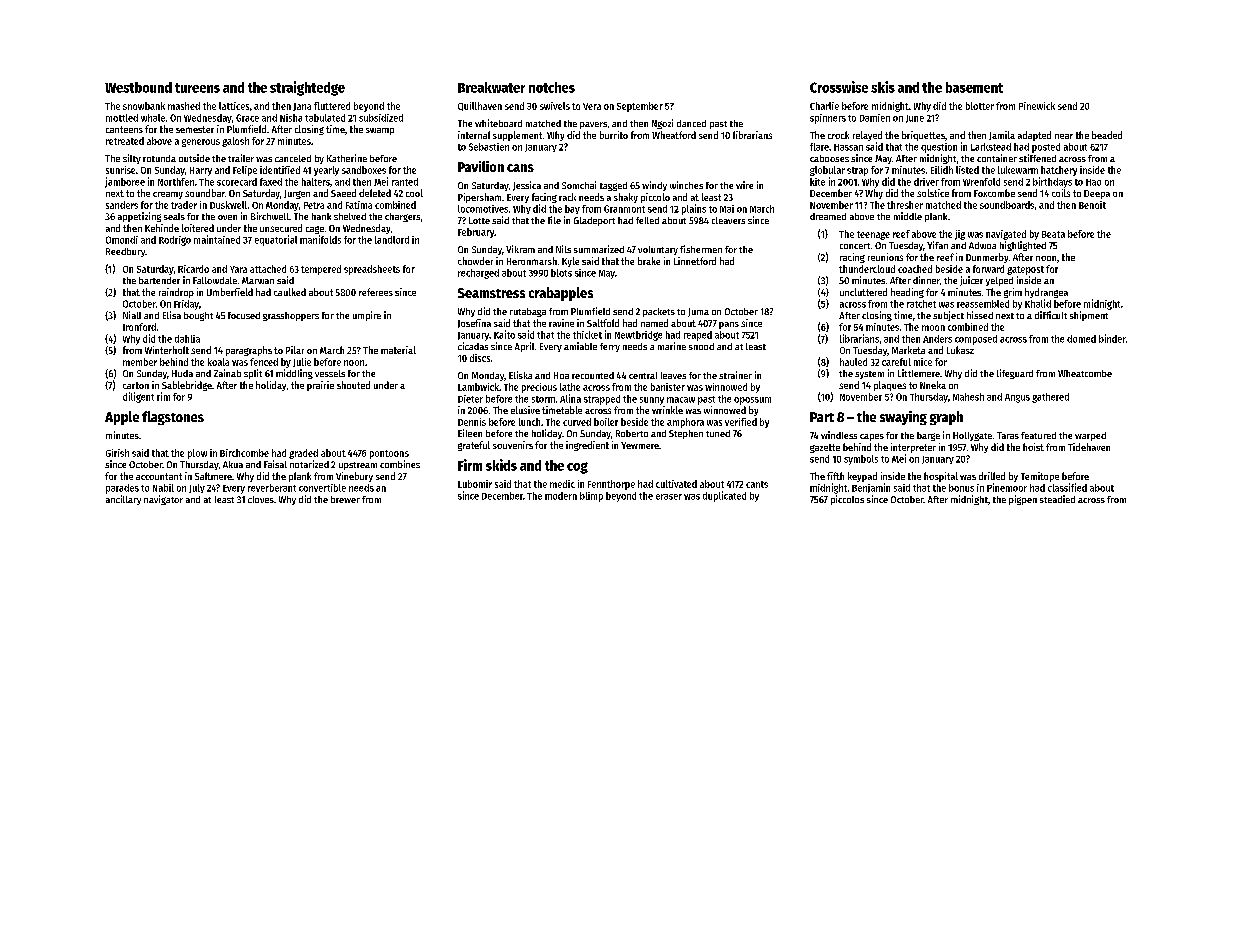  Describe the element at coordinates (1052, 182) in the screenshot. I see `birthdays` at that location.
